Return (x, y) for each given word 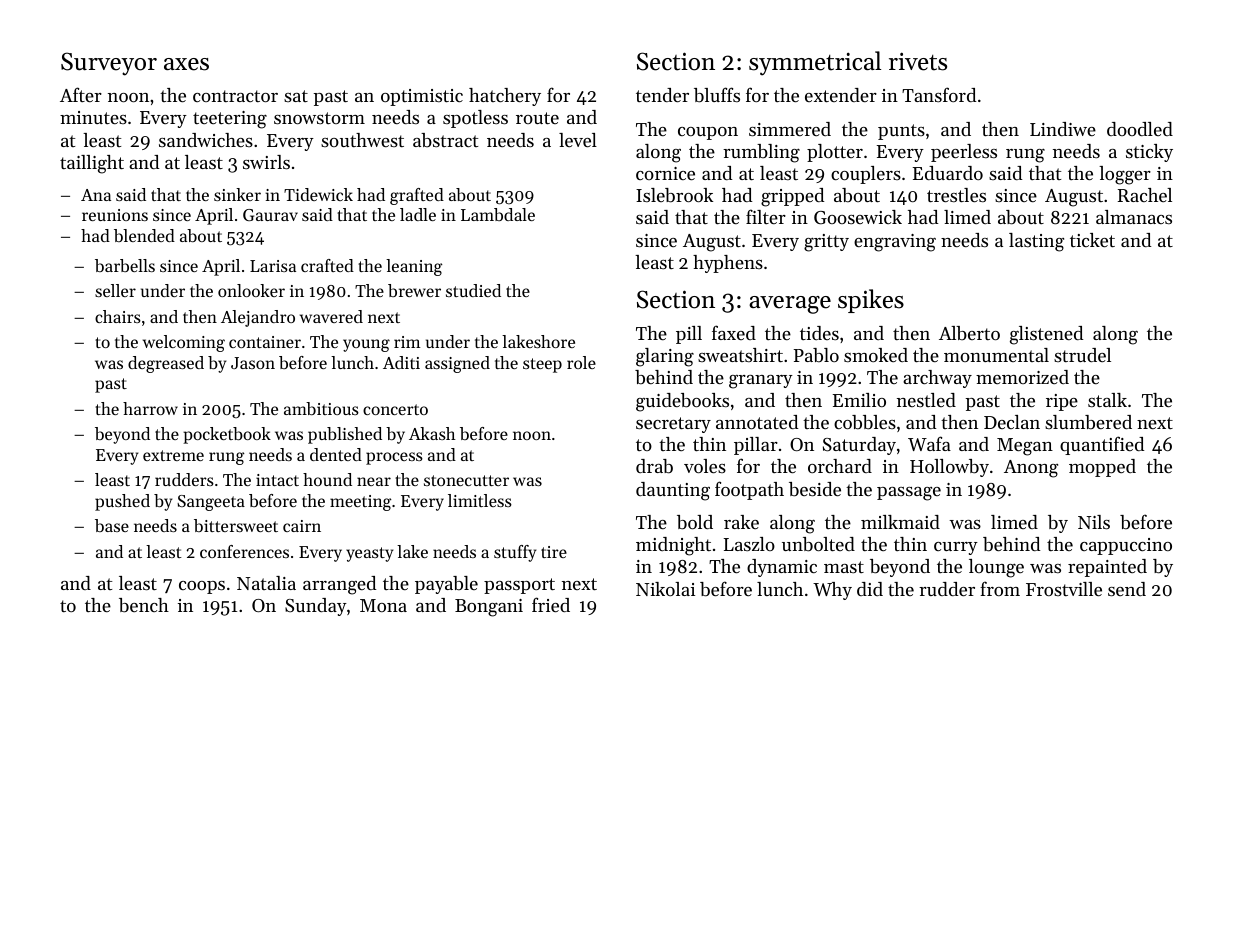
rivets (918, 61)
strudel (1082, 355)
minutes (93, 117)
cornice (665, 173)
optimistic (422, 97)
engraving (895, 243)
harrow (150, 408)
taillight (92, 164)
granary (761, 382)
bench (144, 605)
